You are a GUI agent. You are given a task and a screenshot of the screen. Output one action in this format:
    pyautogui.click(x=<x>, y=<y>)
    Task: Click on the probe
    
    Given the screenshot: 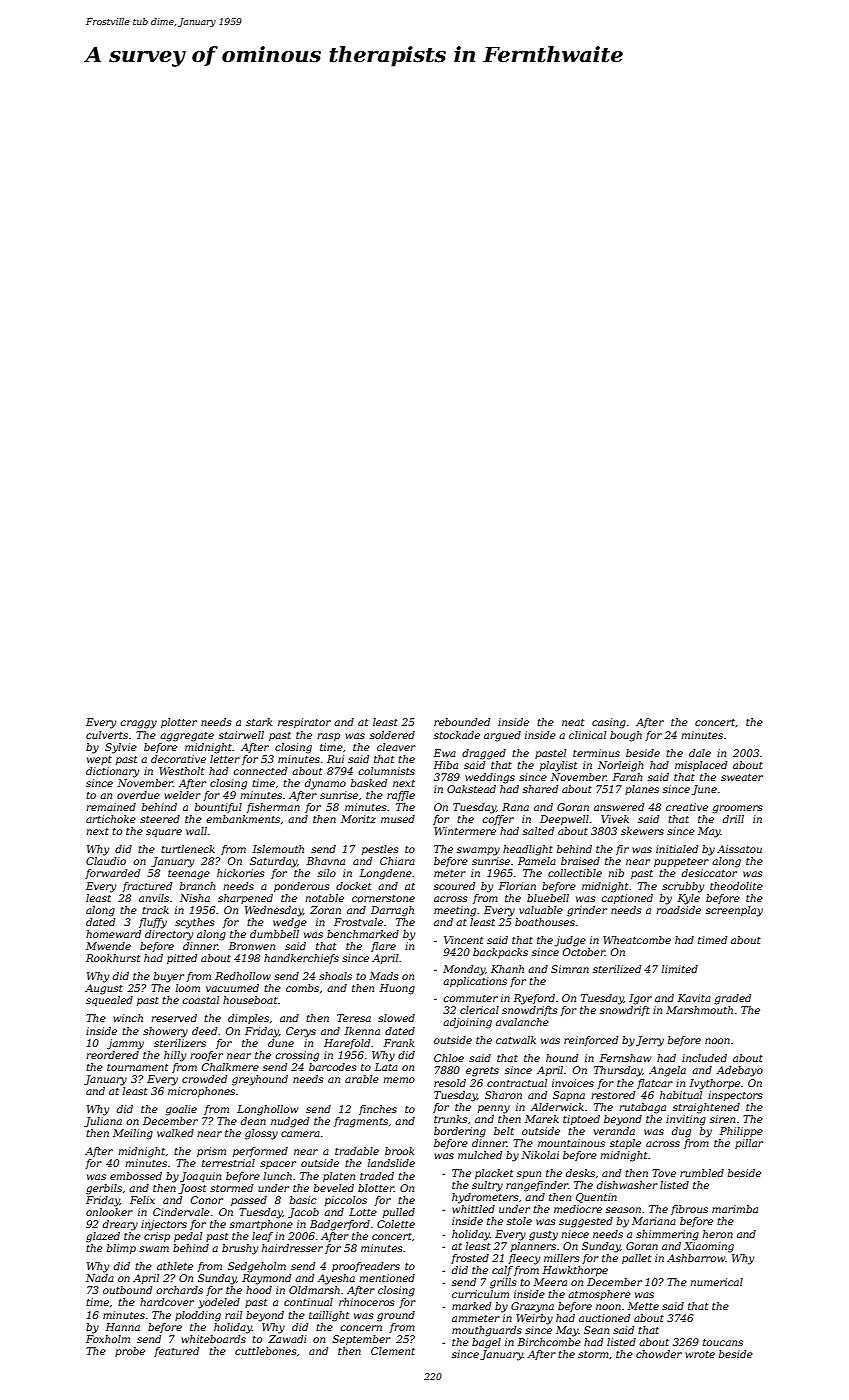 What is the action you would take?
    pyautogui.click(x=130, y=1352)
